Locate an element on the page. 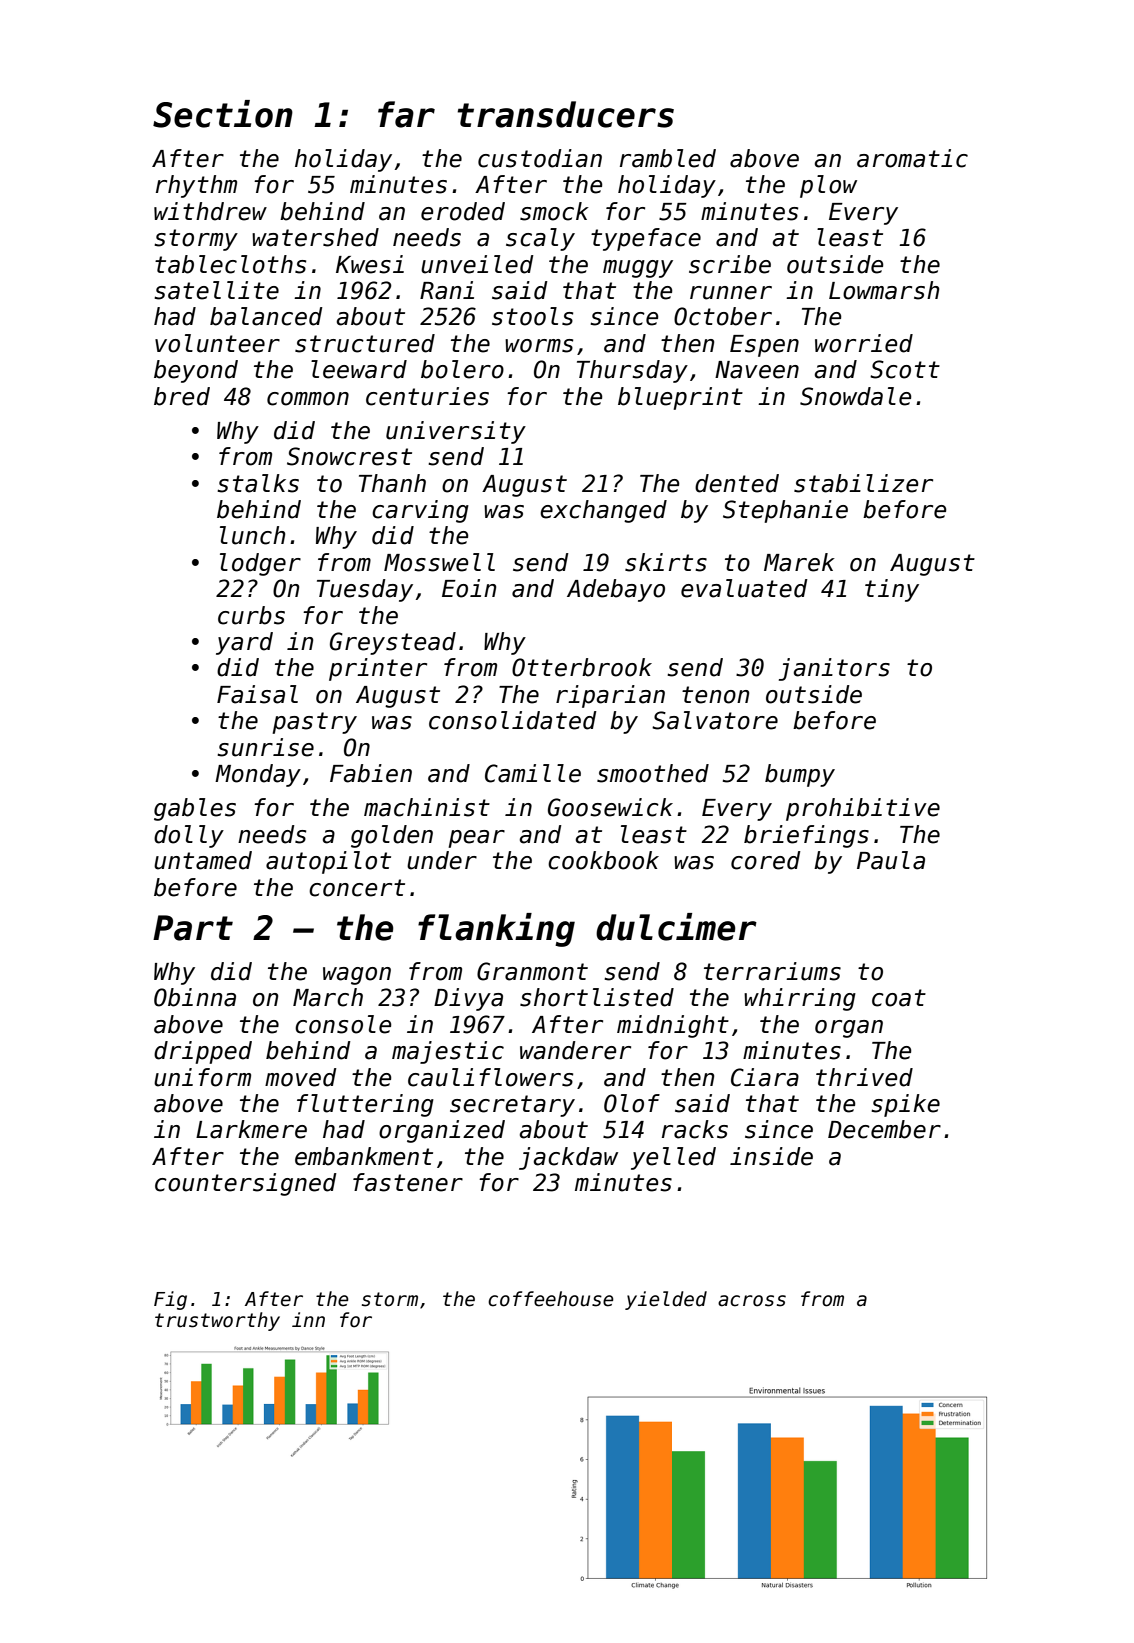  under is located at coordinates (442, 860).
